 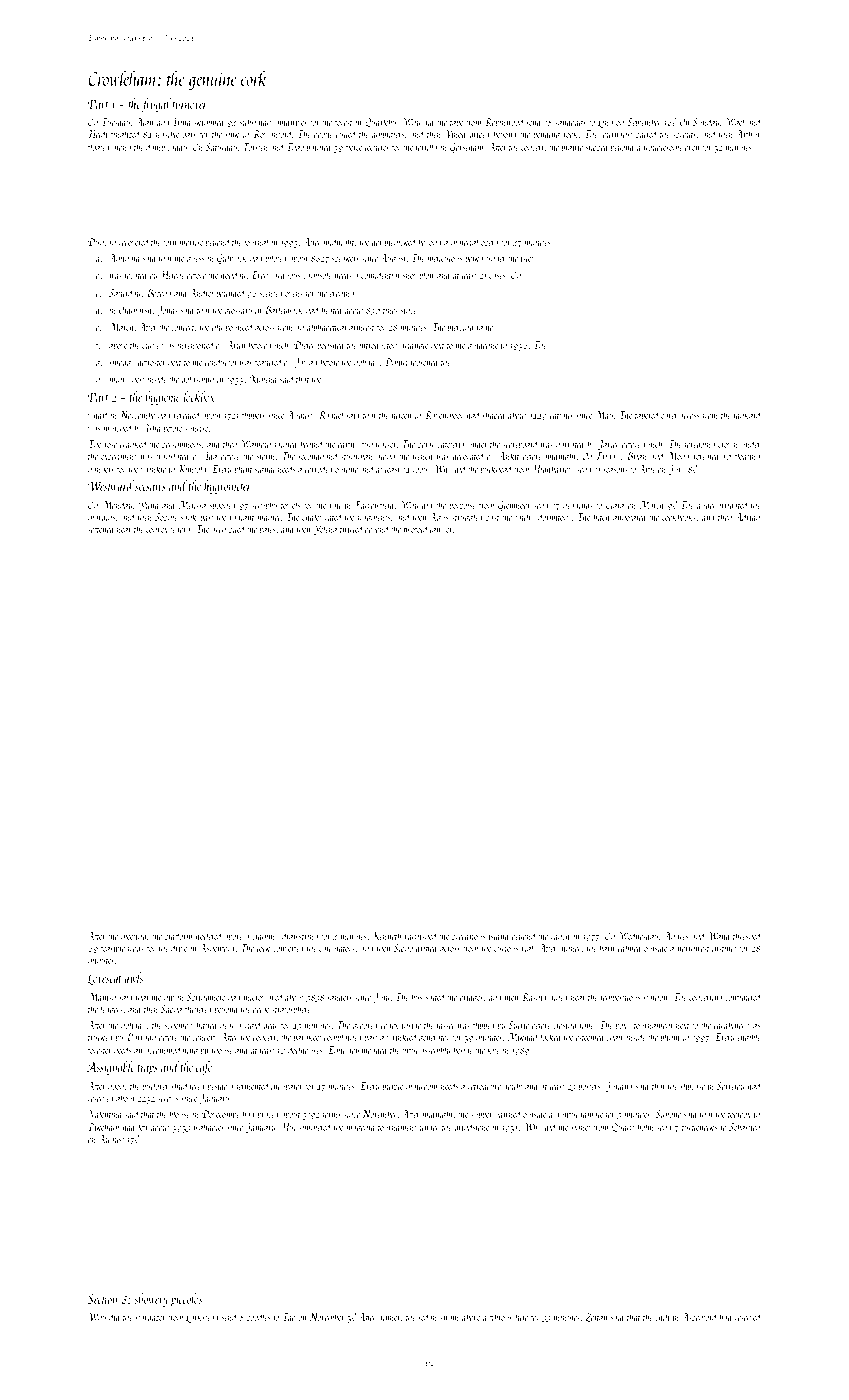 What do you see at coordinates (102, 529) in the screenshot?
I see `softened` at bounding box center [102, 529].
